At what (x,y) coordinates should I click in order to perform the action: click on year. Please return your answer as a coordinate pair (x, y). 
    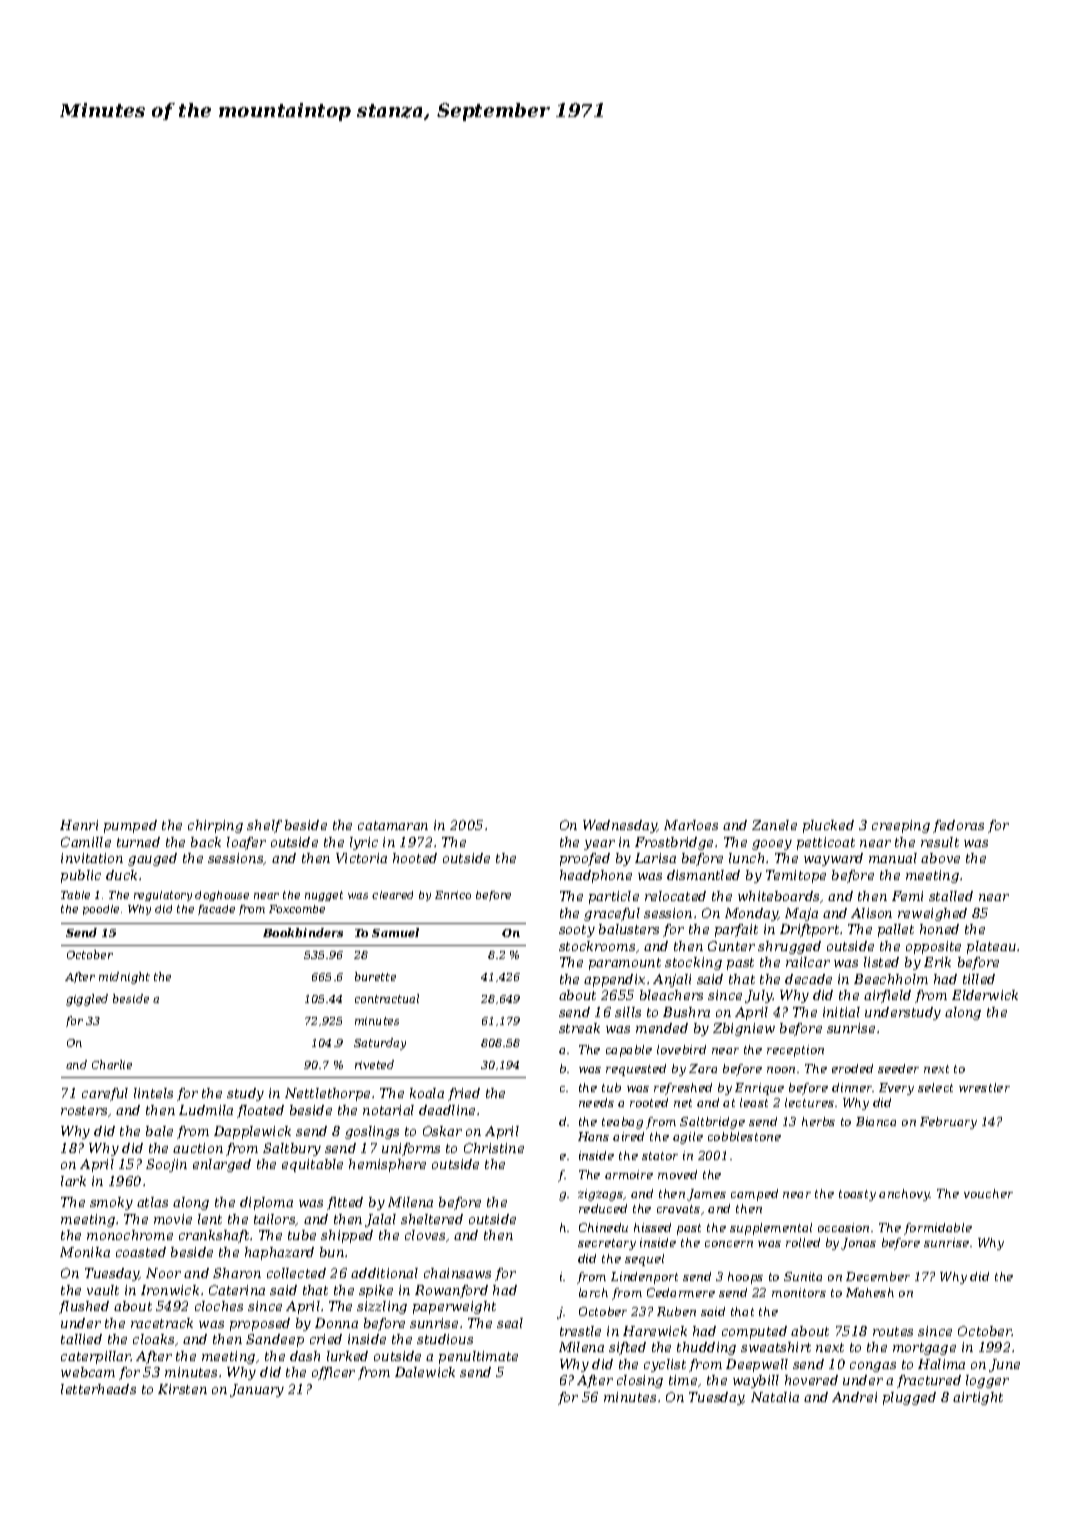
    Looking at the image, I should click on (599, 845).
